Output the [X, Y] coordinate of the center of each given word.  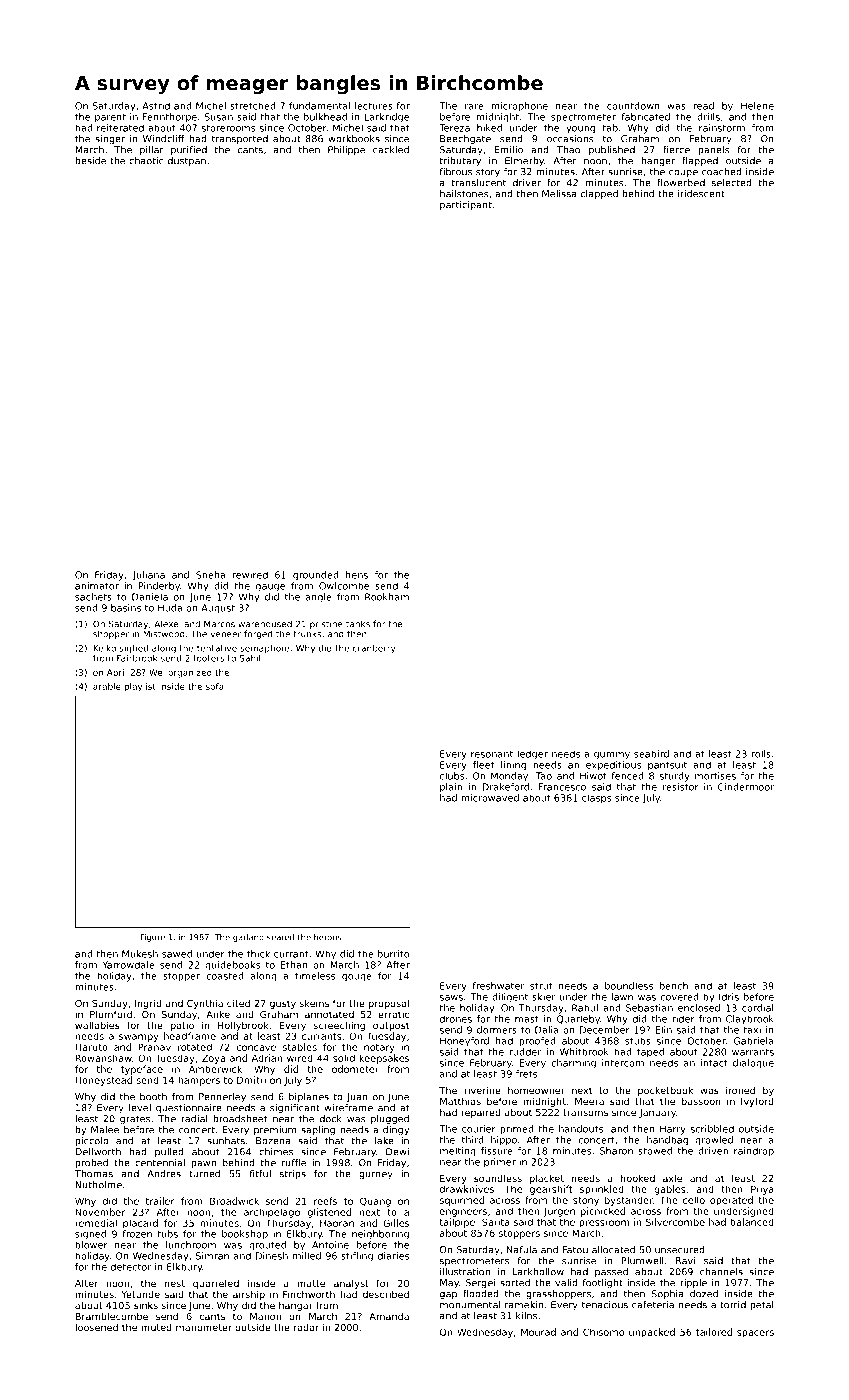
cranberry [374, 649]
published [612, 150]
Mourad [538, 1332]
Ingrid [148, 1004]
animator [97, 586]
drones [456, 1019]
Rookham [387, 597]
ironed [740, 1090]
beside [90, 161]
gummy [612, 756]
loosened [96, 1327]
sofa [215, 686]
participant [466, 205]
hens [357, 575]
